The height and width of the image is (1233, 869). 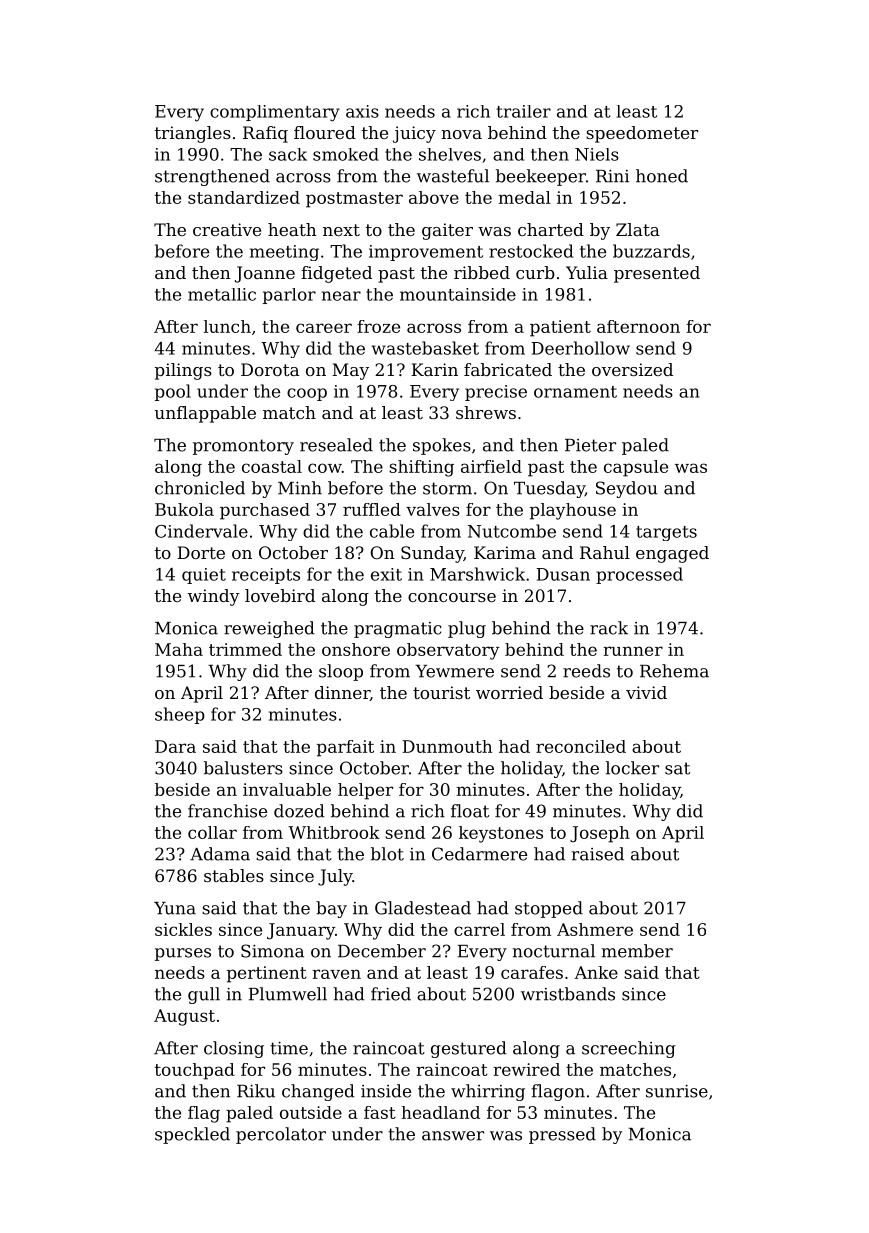 I want to click on invaluable, so click(x=287, y=789).
